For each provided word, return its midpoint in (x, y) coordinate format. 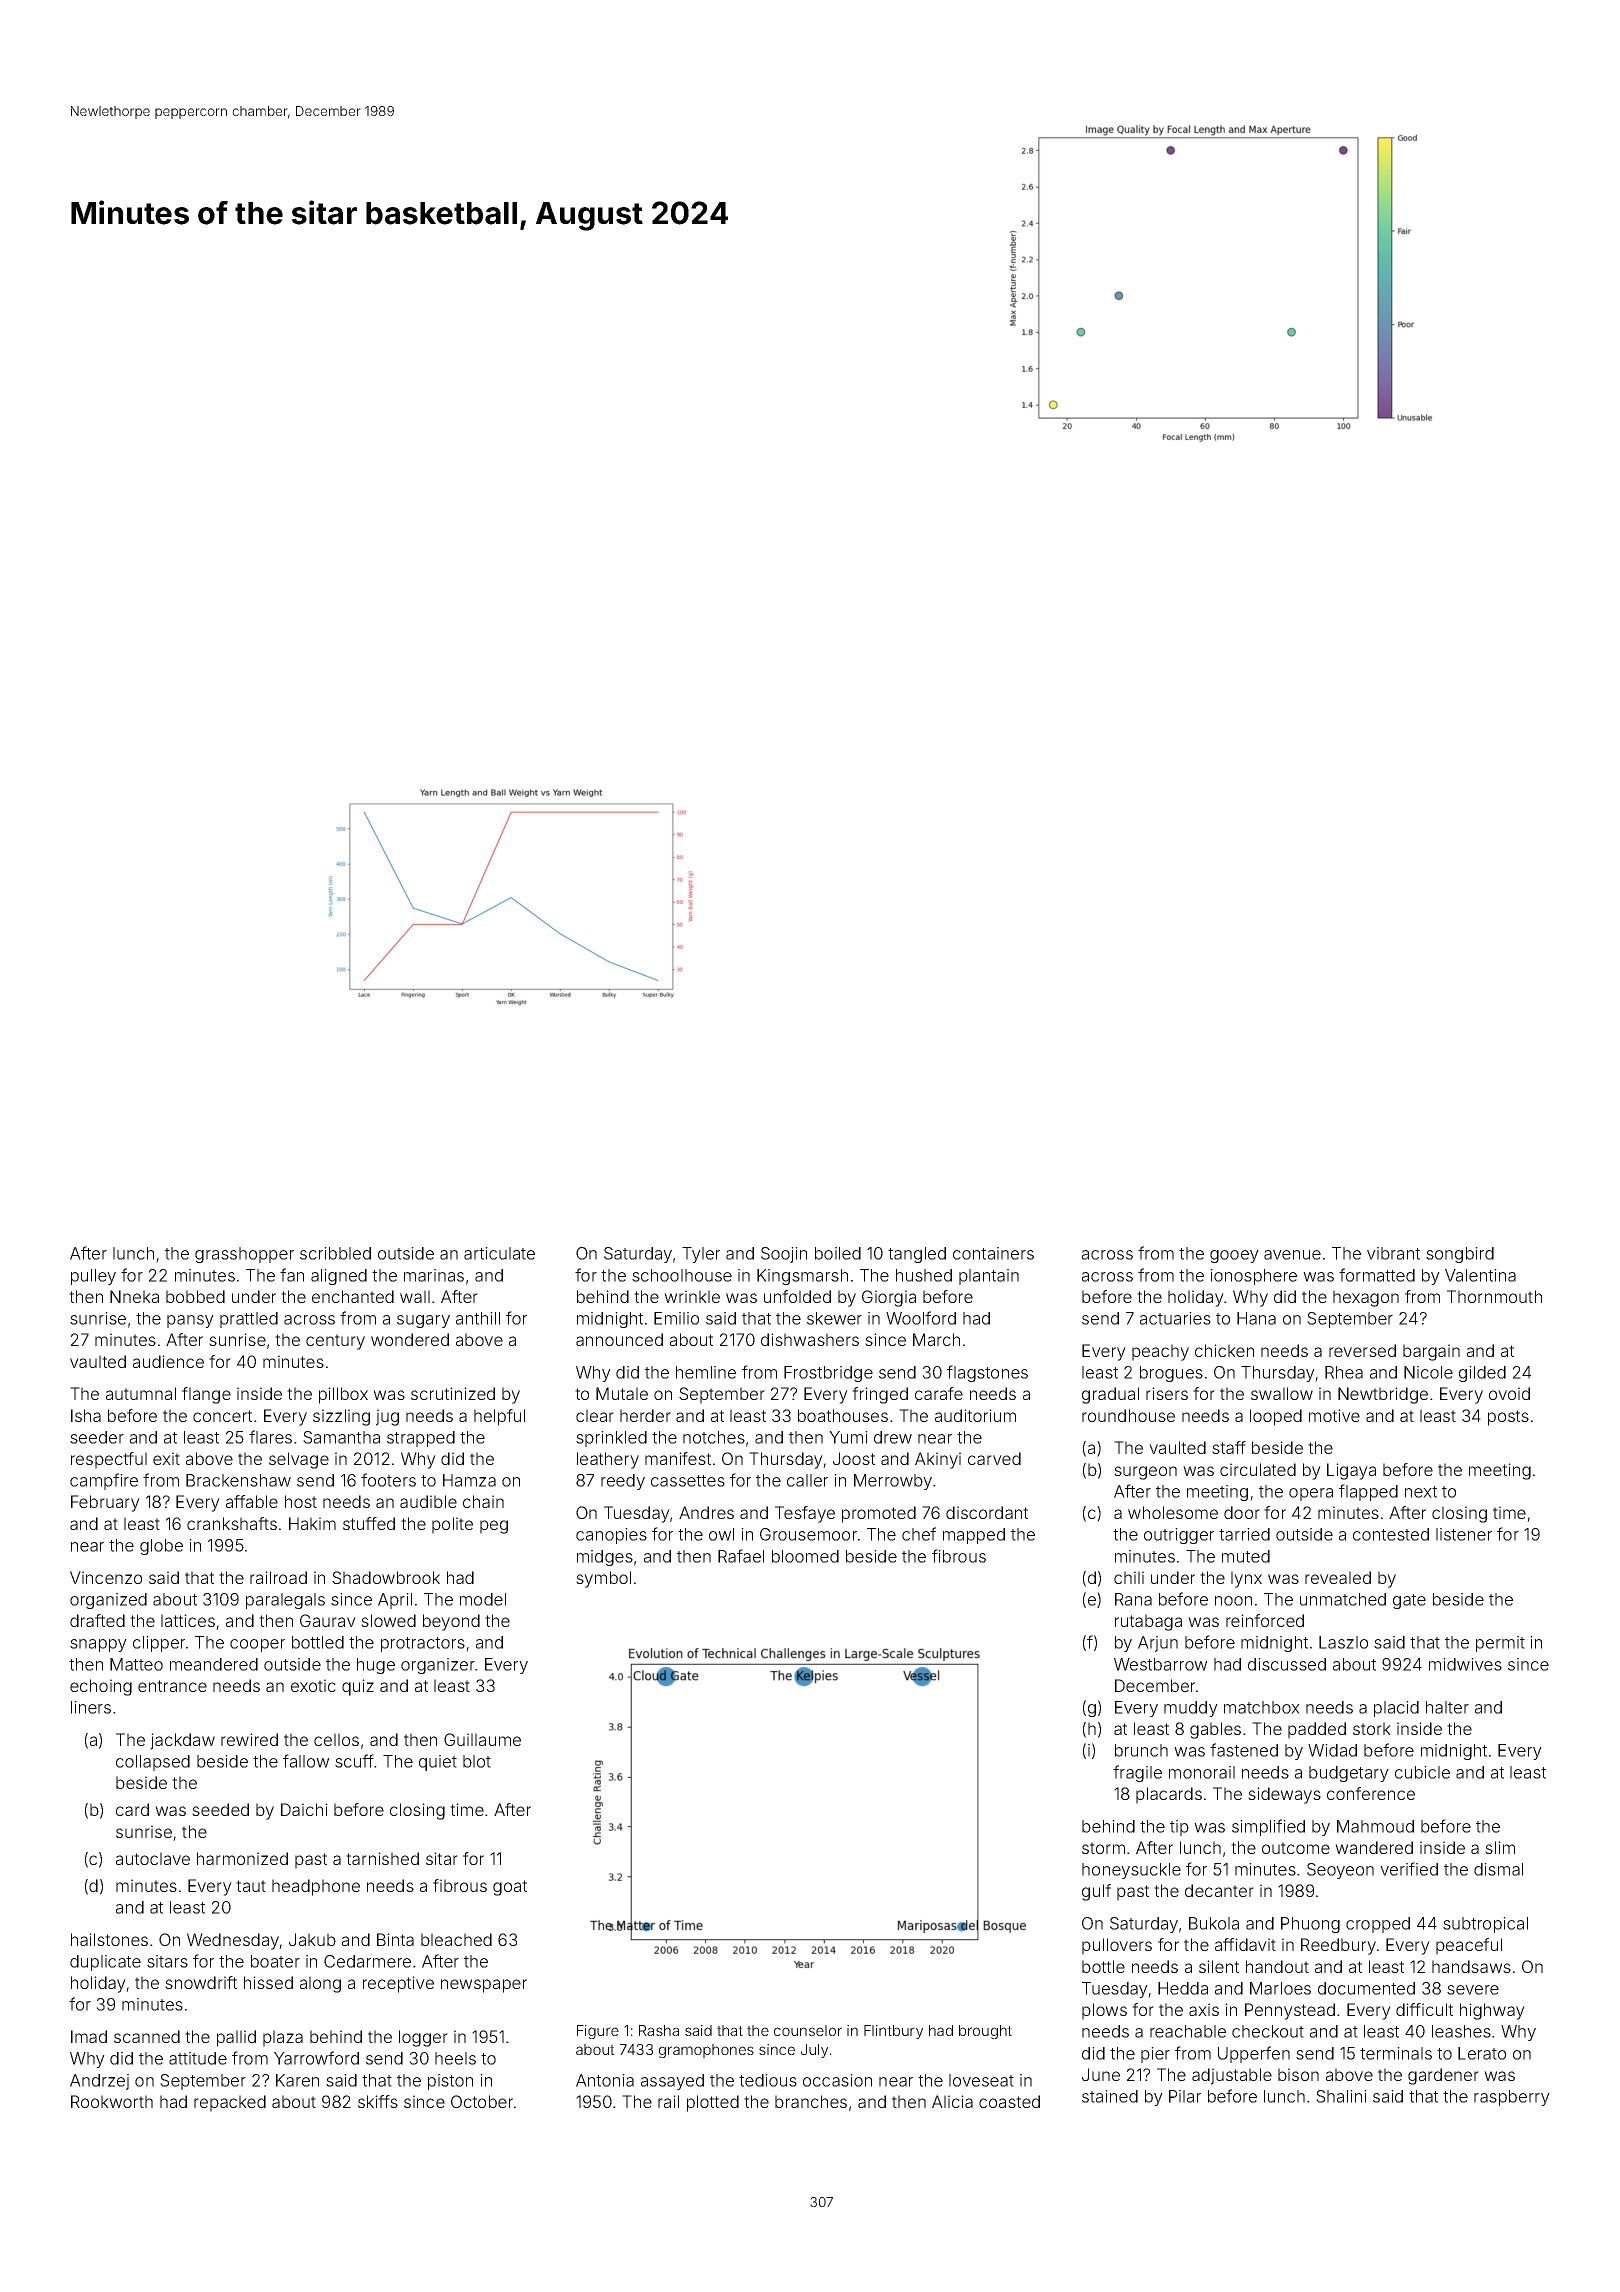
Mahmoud (1375, 1826)
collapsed (153, 1763)
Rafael (741, 1556)
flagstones (987, 1373)
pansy (190, 1321)
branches (811, 2101)
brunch (1141, 1750)
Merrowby (893, 1482)
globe (161, 1547)
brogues (1171, 1374)
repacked (230, 2103)
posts (1508, 1418)
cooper (257, 1645)
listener (1464, 1534)
